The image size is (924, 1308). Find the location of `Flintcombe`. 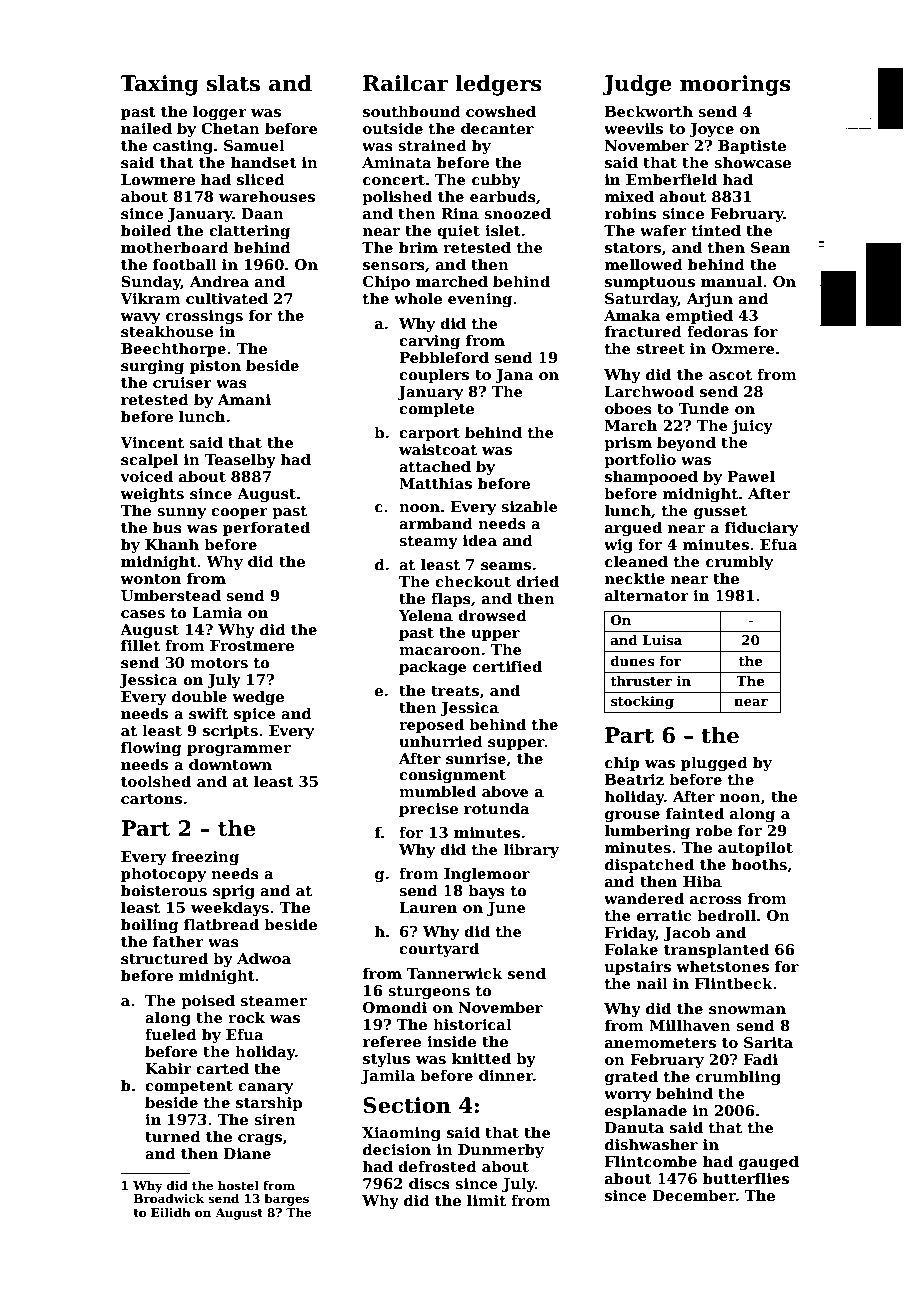

Flintcombe is located at coordinates (651, 1161).
